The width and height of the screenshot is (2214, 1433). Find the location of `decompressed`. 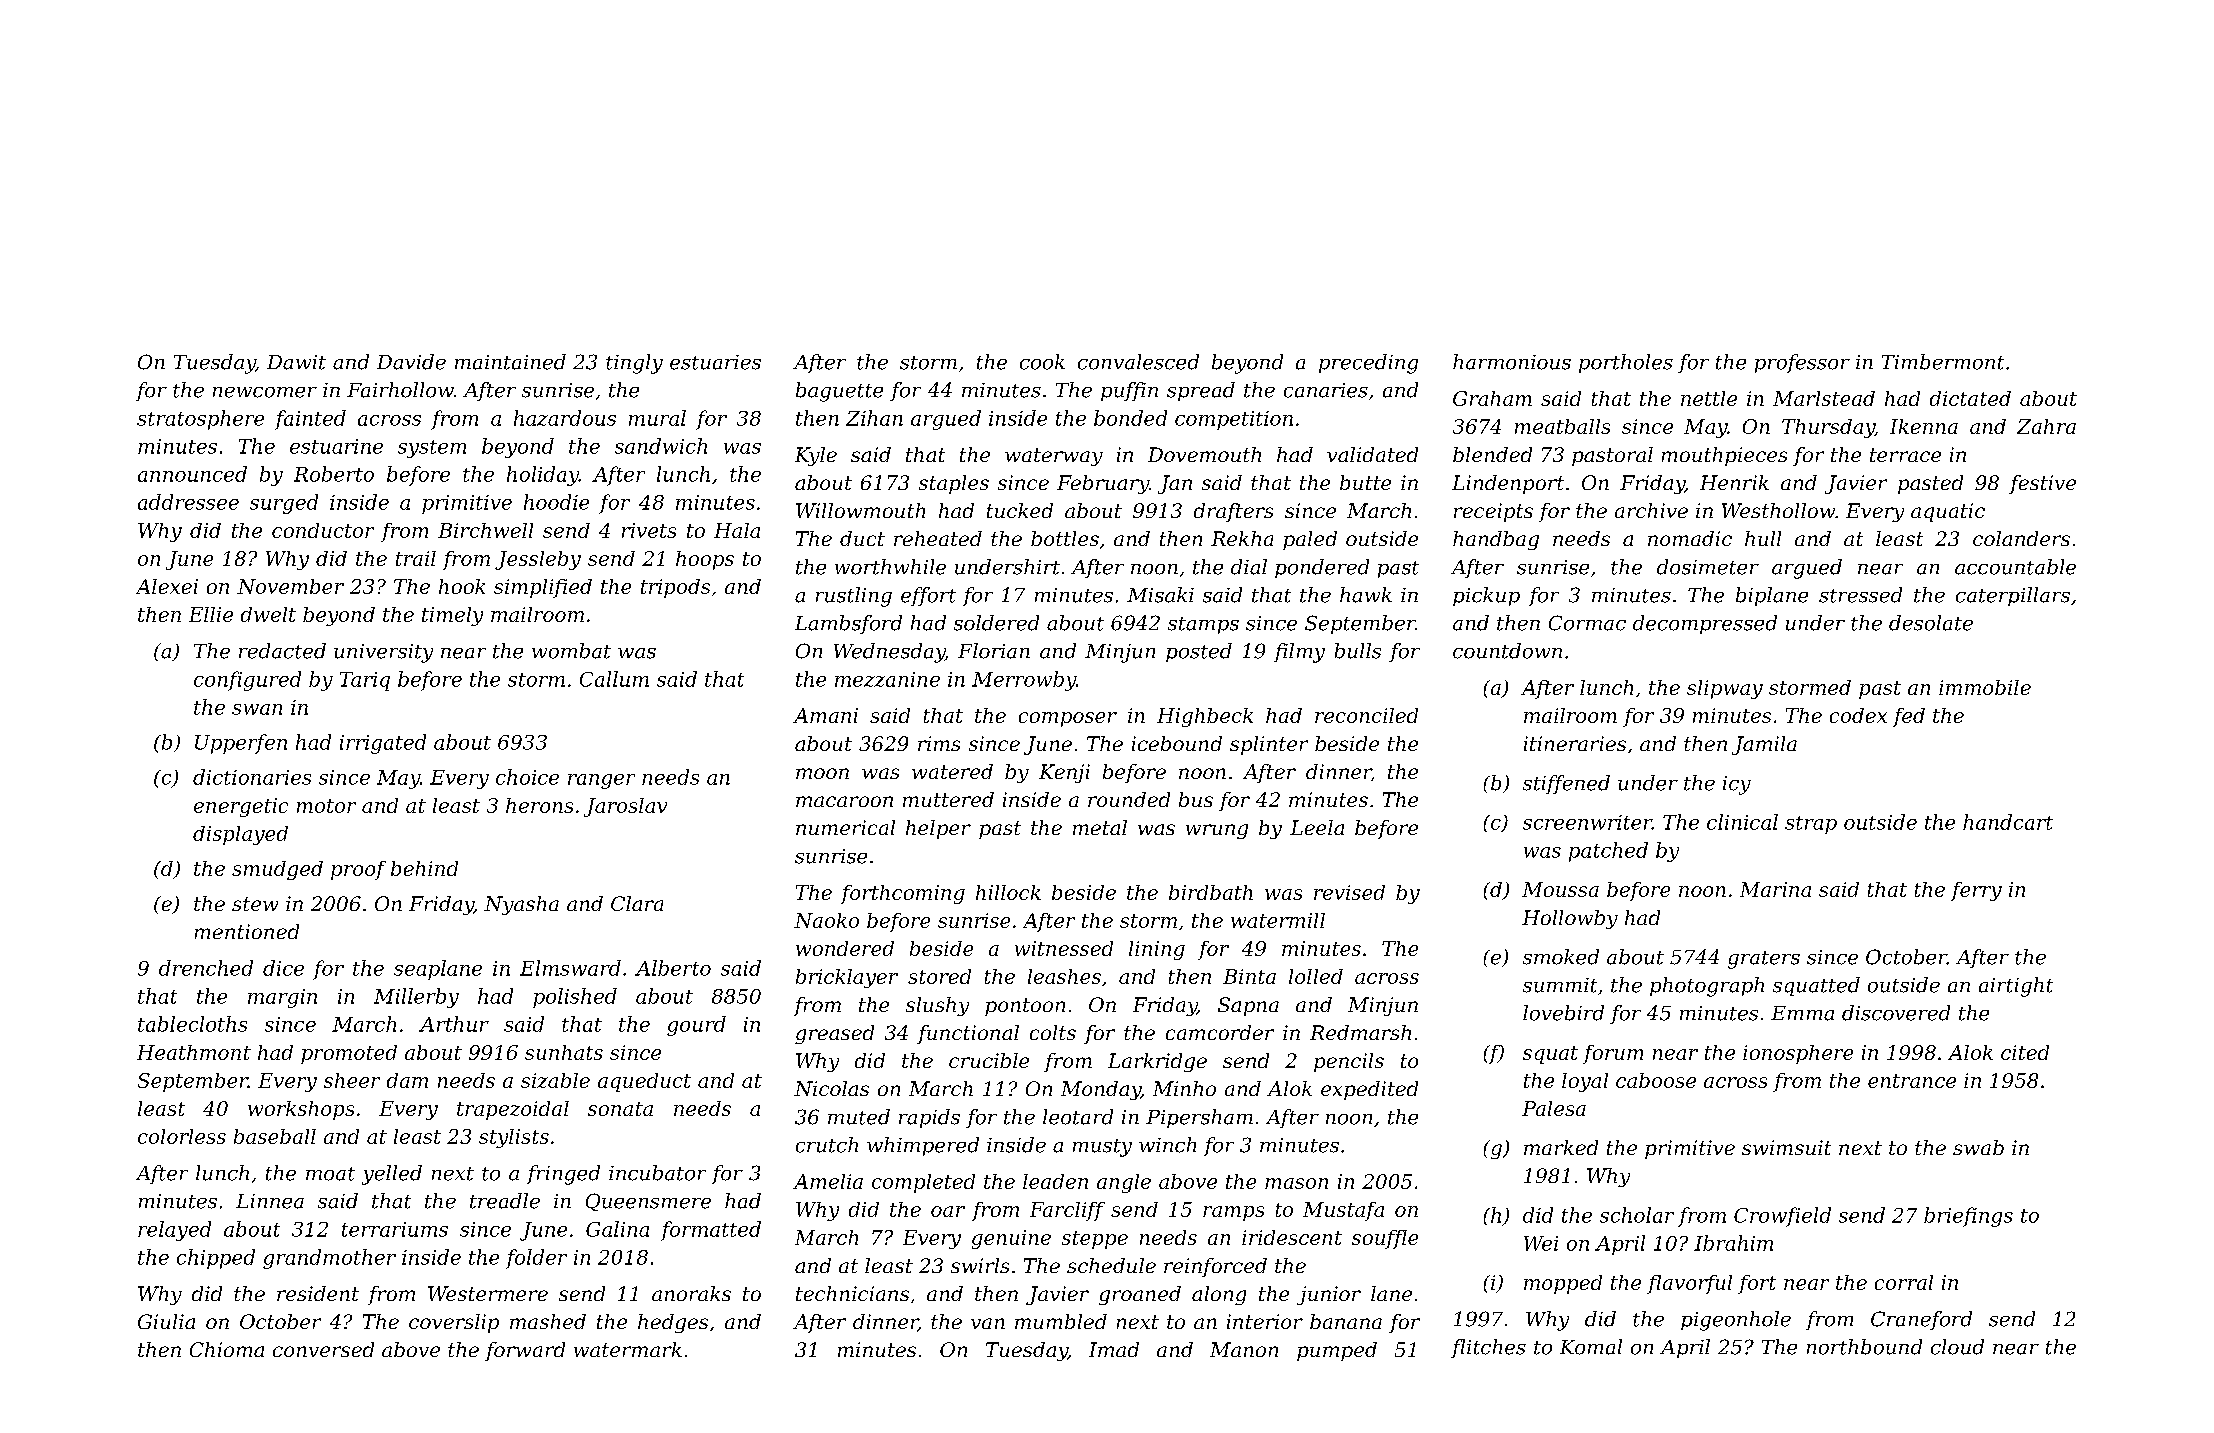

decompressed is located at coordinates (1705, 624).
